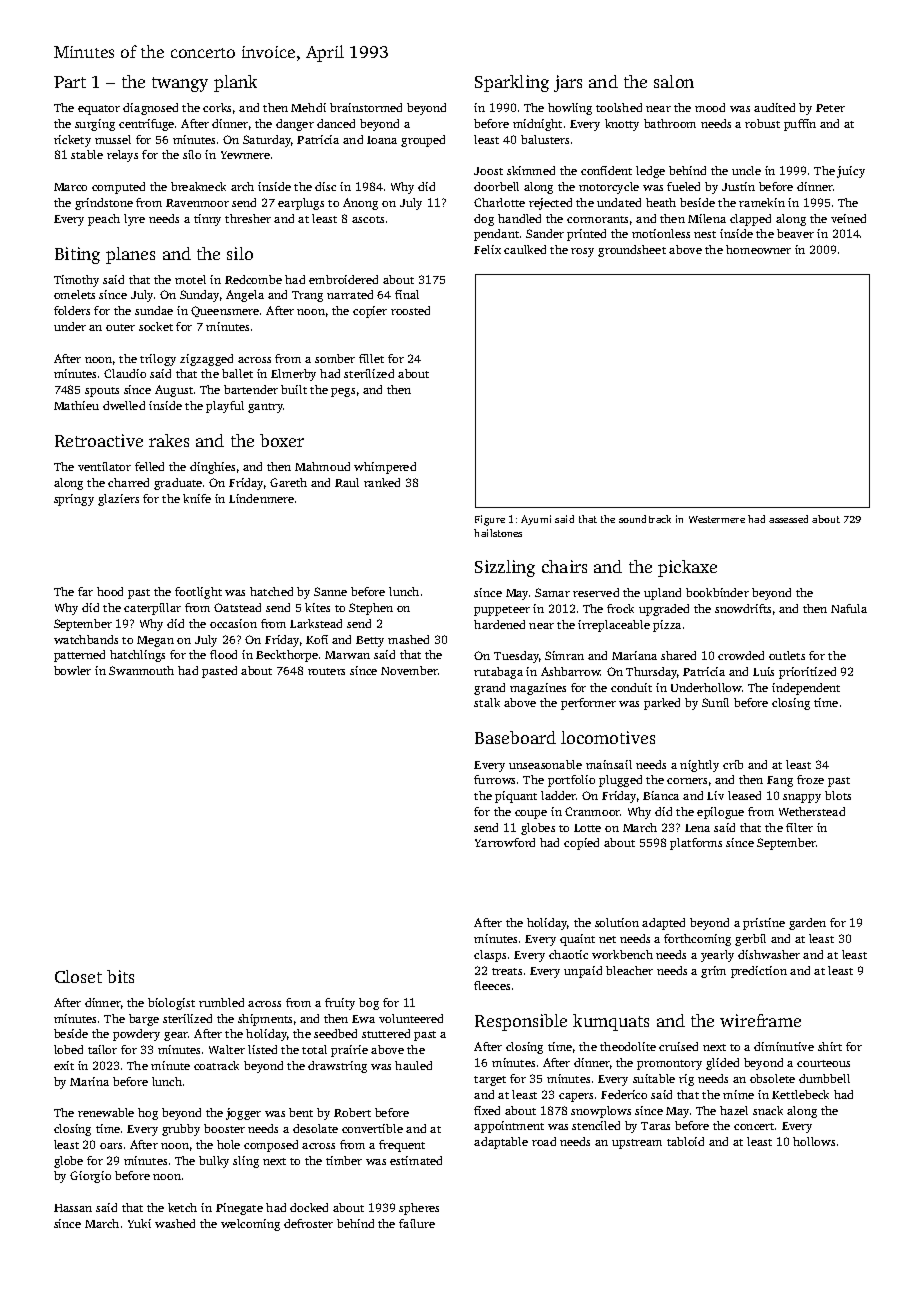 Image resolution: width=924 pixels, height=1308 pixels. Describe the element at coordinates (544, 1141) in the image. I see `road` at that location.
